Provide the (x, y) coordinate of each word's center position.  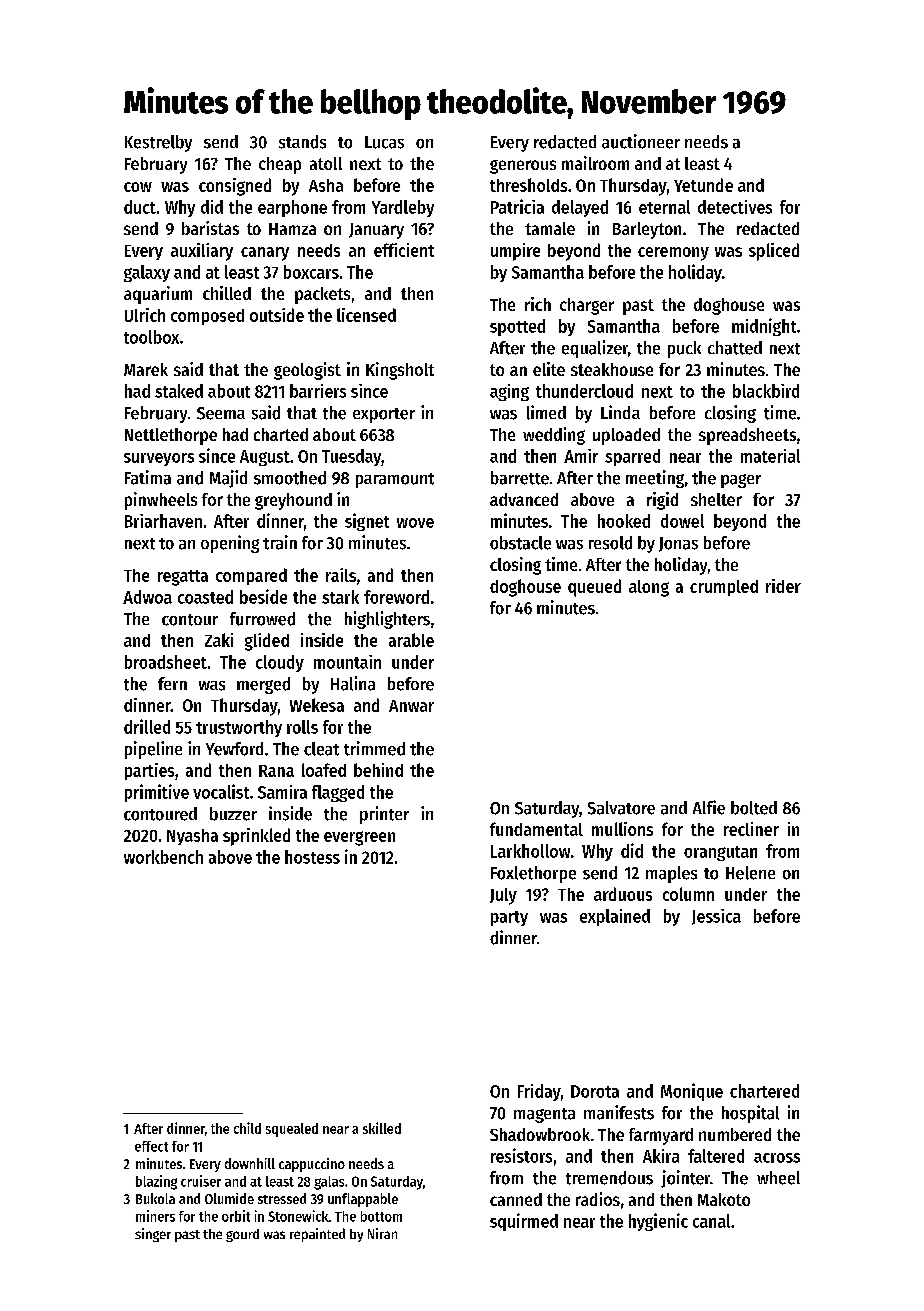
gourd (242, 1235)
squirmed (524, 1222)
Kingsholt (400, 371)
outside (277, 315)
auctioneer (641, 141)
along (649, 588)
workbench (163, 857)
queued (594, 588)
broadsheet (166, 662)
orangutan (720, 853)
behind (378, 770)
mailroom (595, 163)
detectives (735, 207)
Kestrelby (158, 143)
